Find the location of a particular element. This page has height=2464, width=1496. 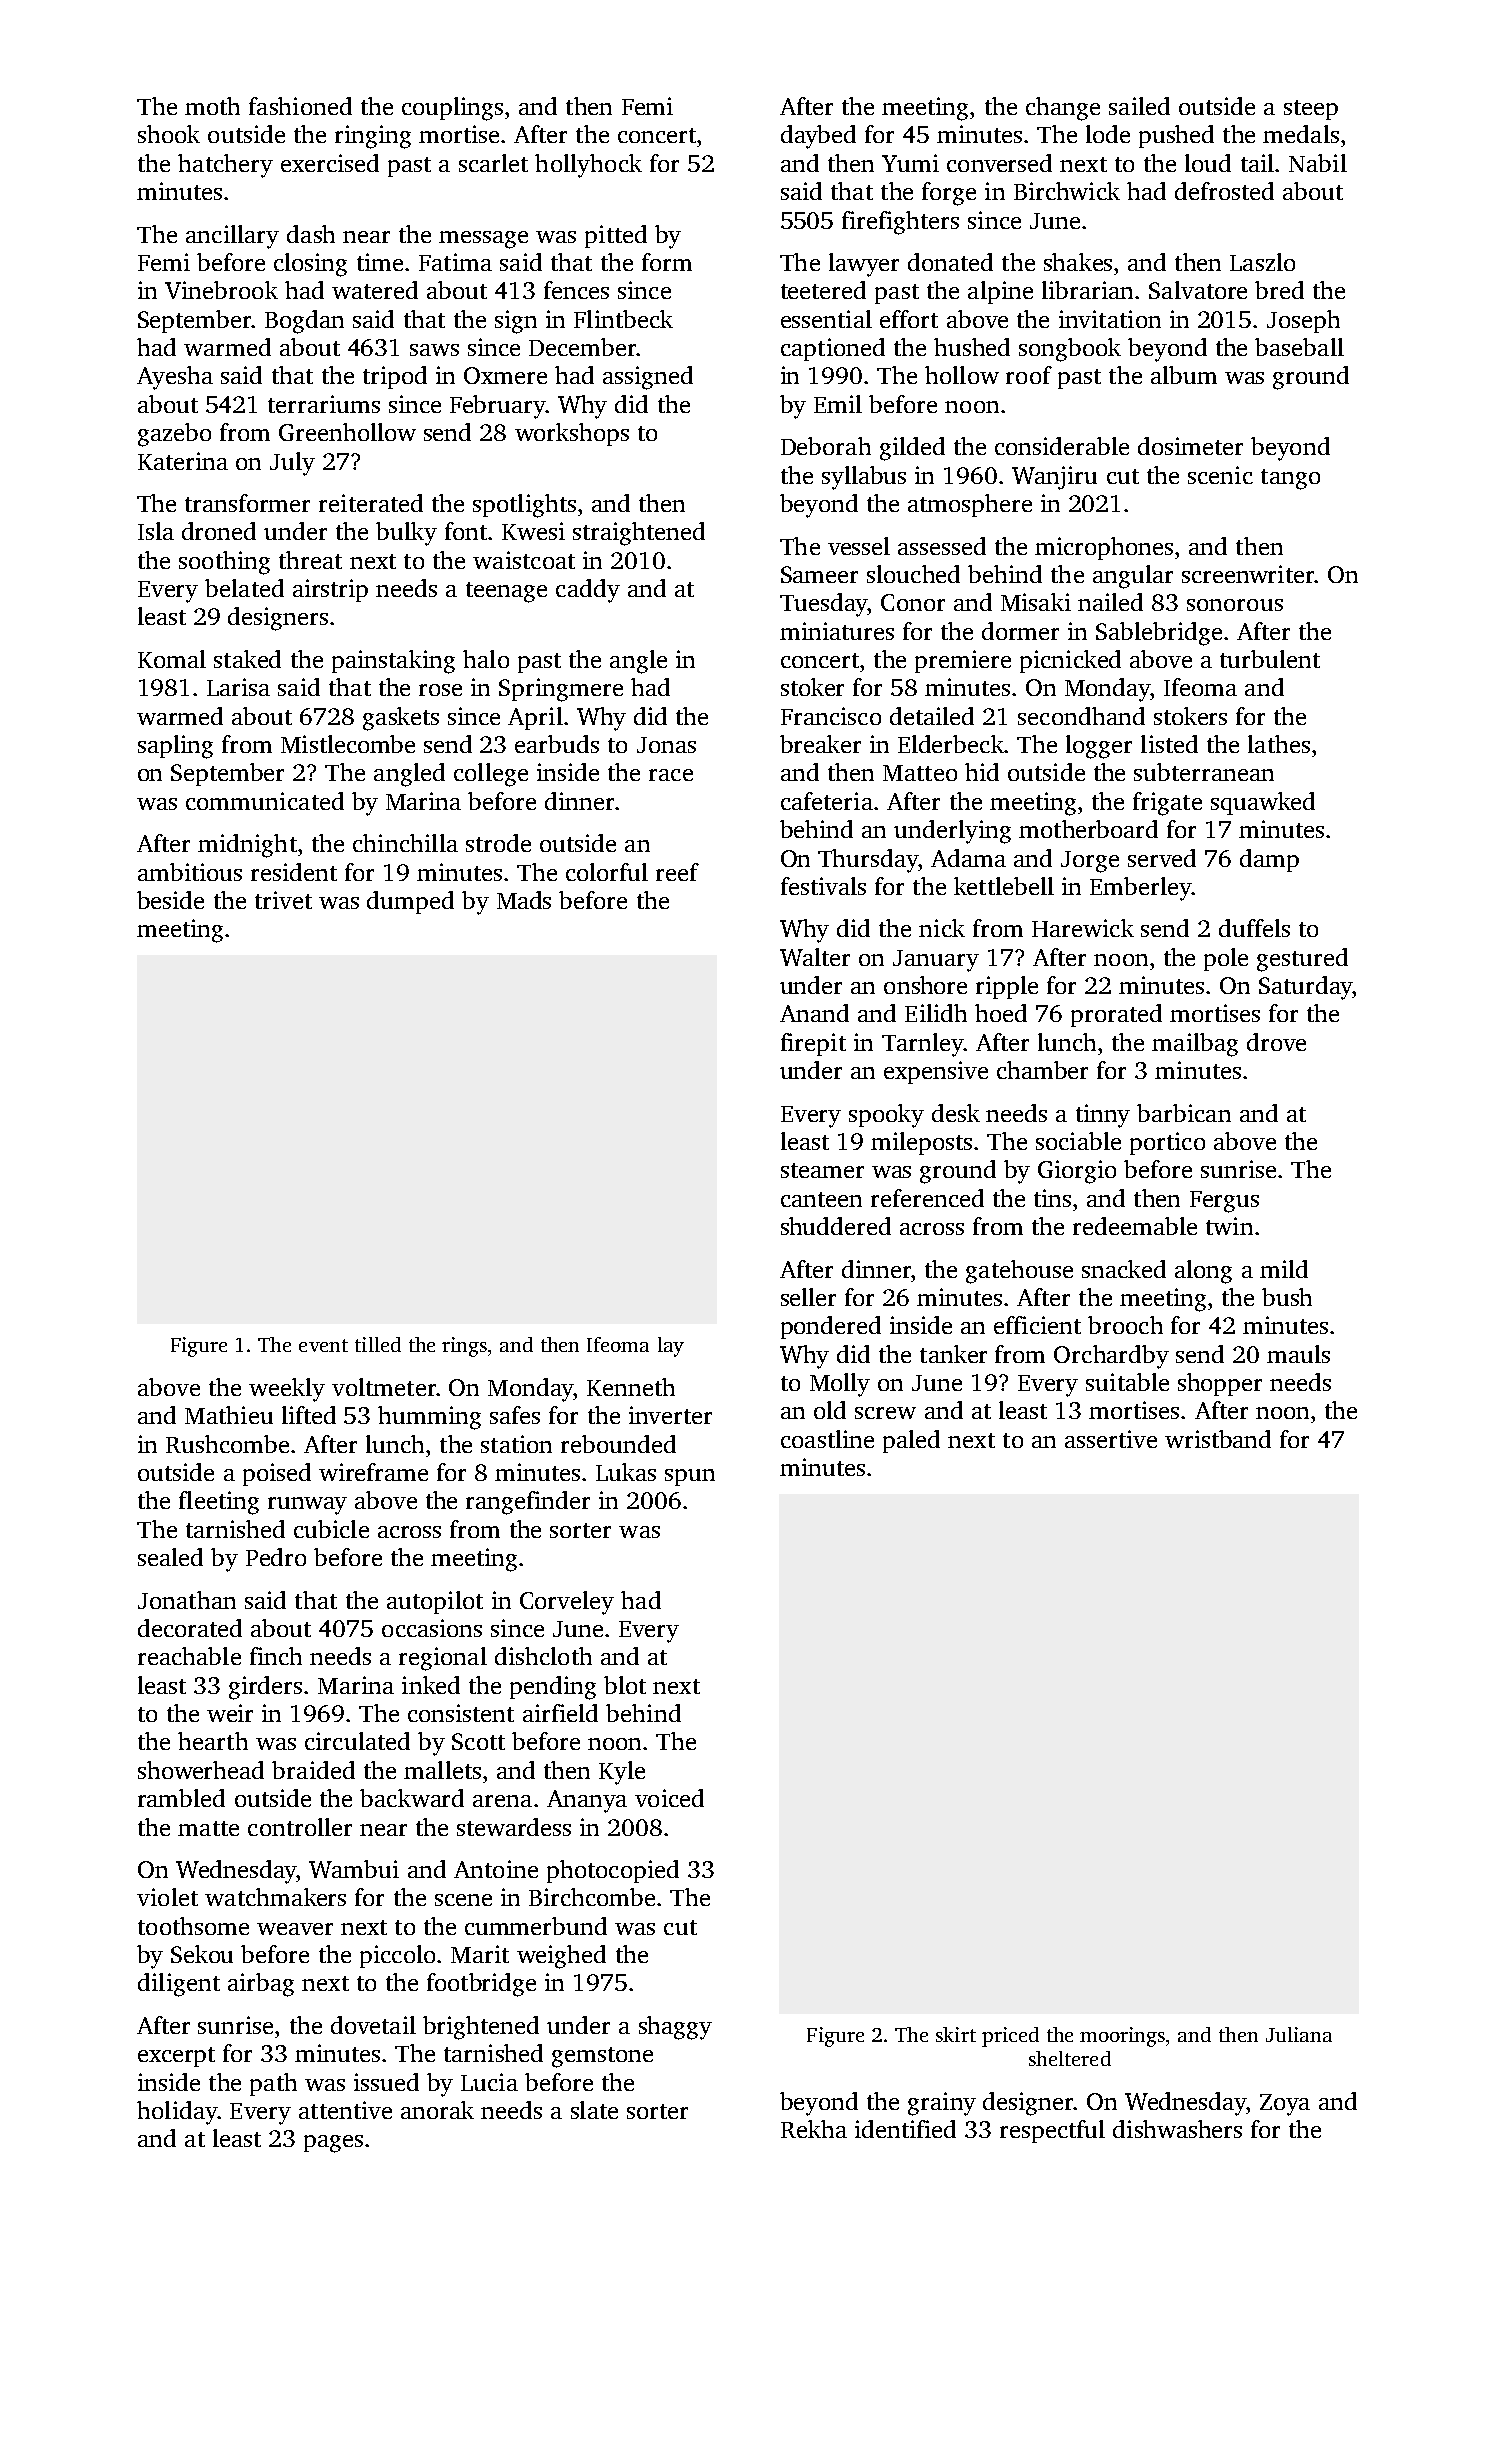

dishwashers is located at coordinates (1177, 2129).
